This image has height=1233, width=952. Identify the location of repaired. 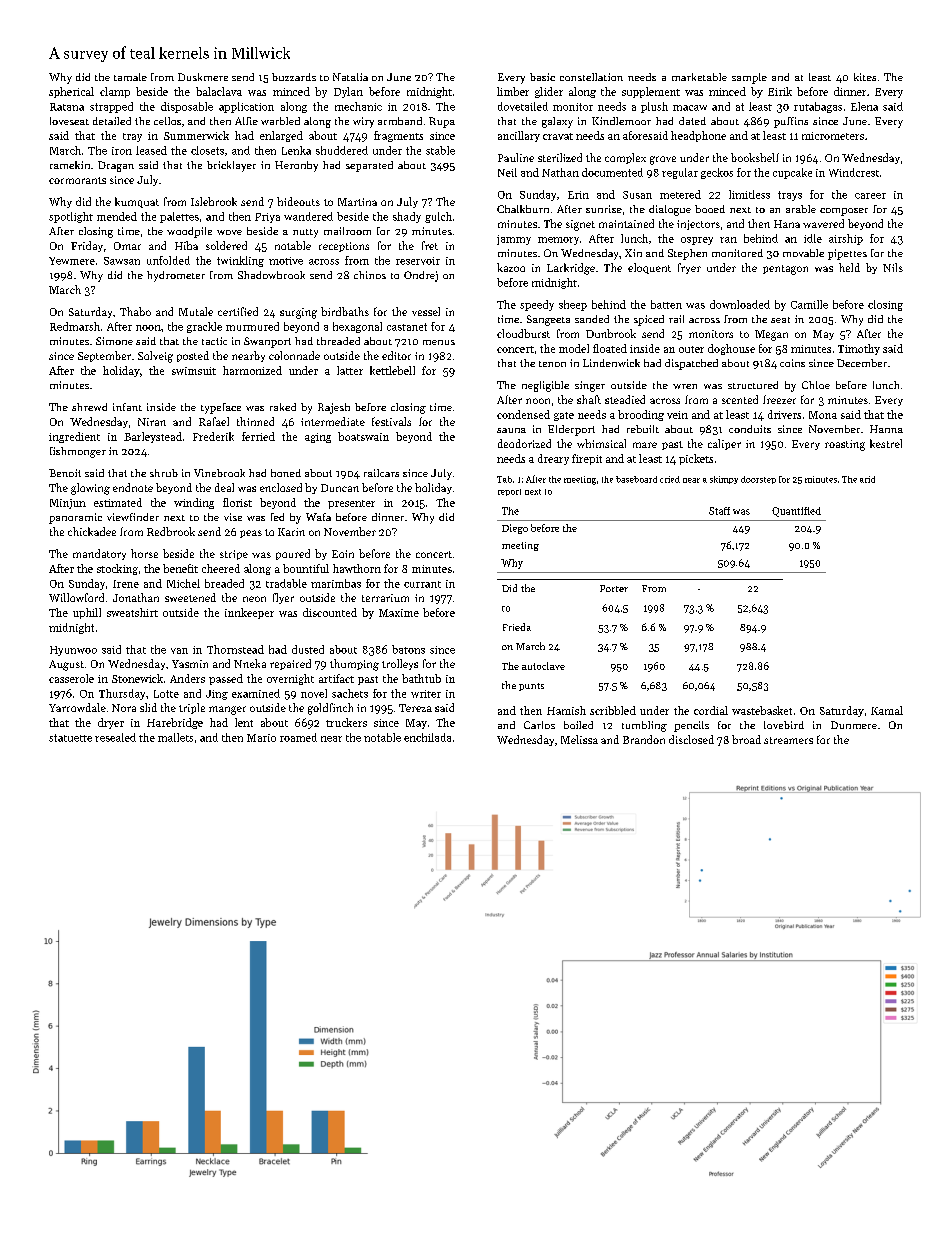
(290, 664).
